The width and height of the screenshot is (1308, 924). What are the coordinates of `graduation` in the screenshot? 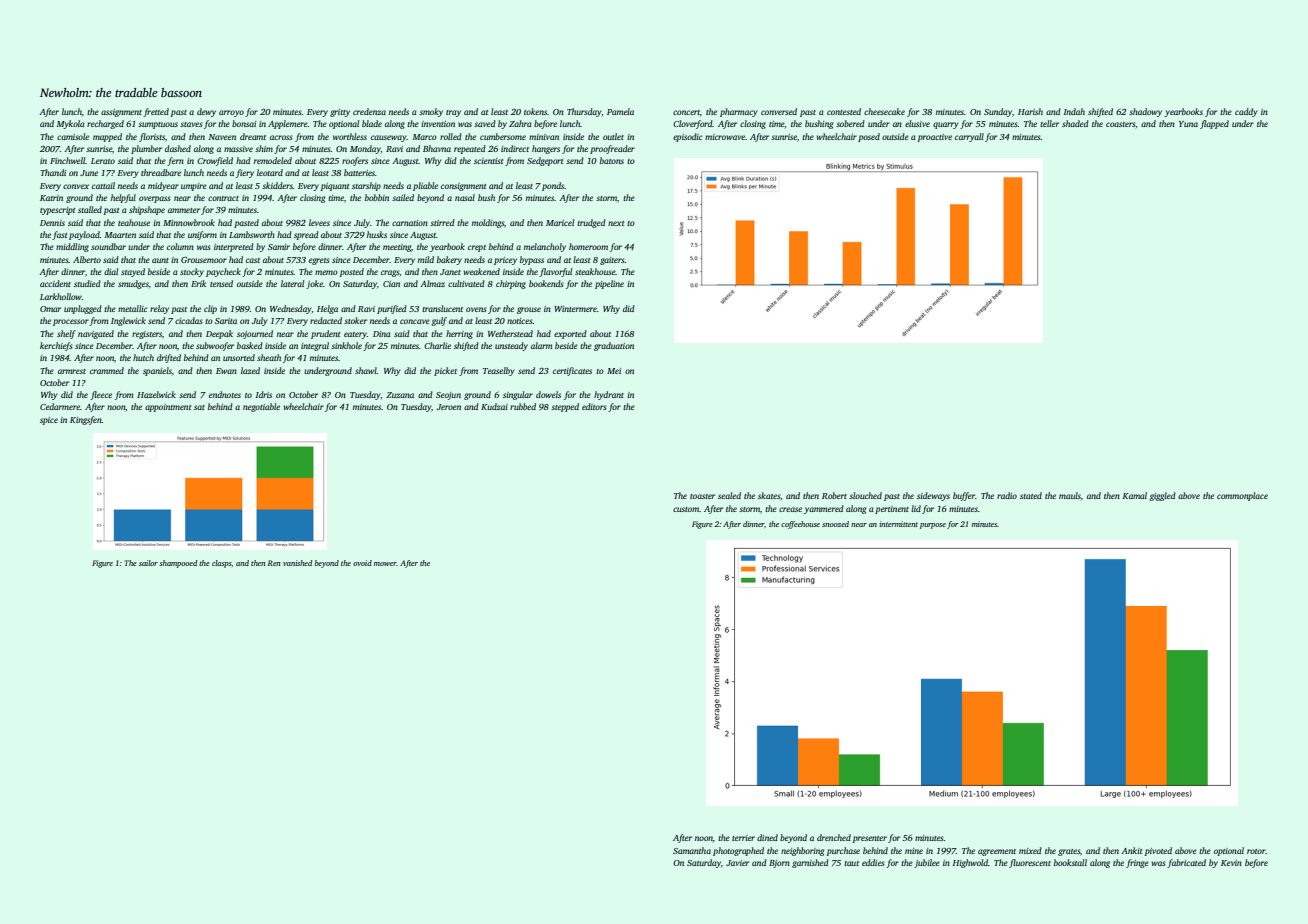 It's located at (614, 346).
